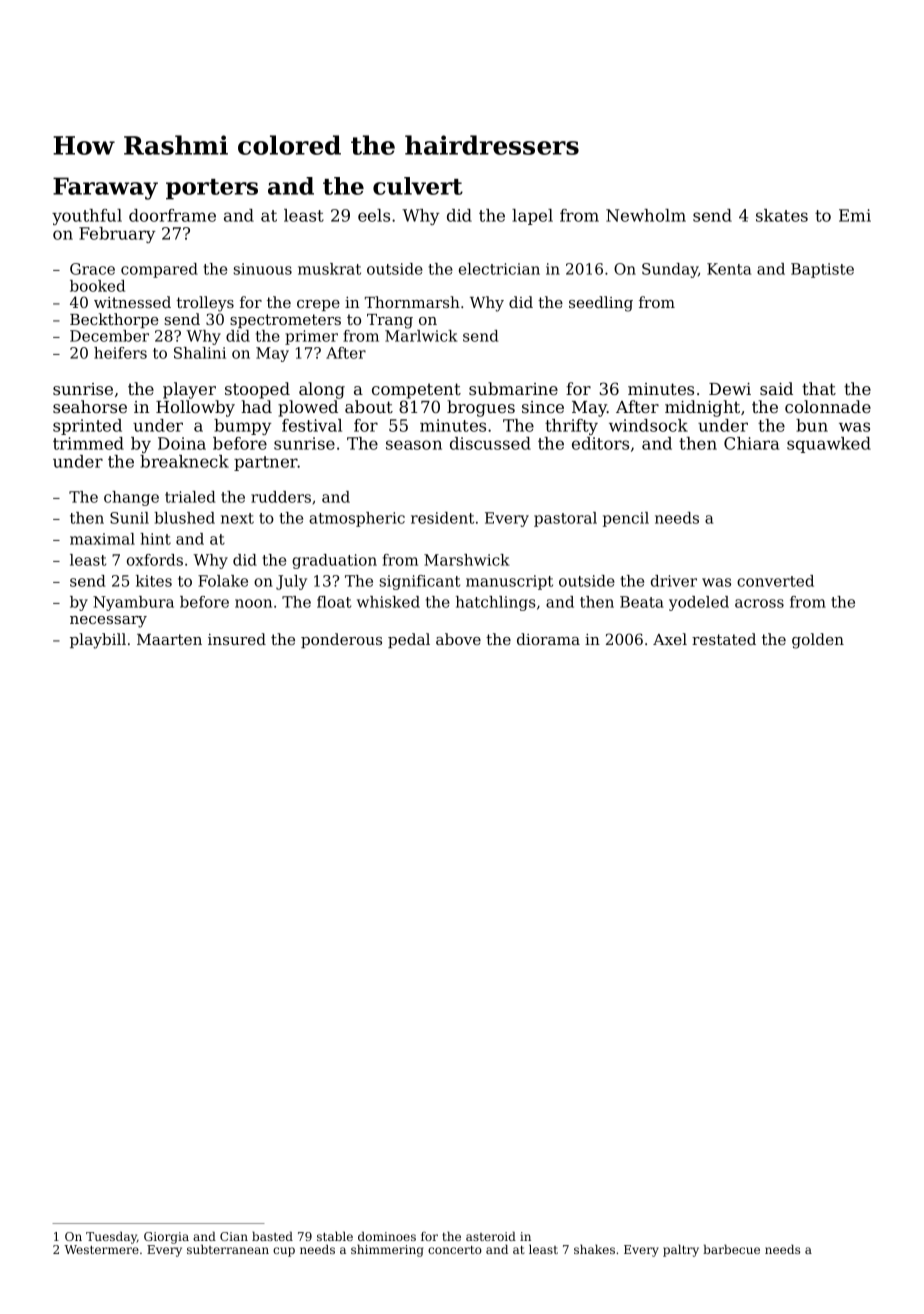 The image size is (924, 1314). Describe the element at coordinates (212, 189) in the screenshot. I see `porters` at that location.
